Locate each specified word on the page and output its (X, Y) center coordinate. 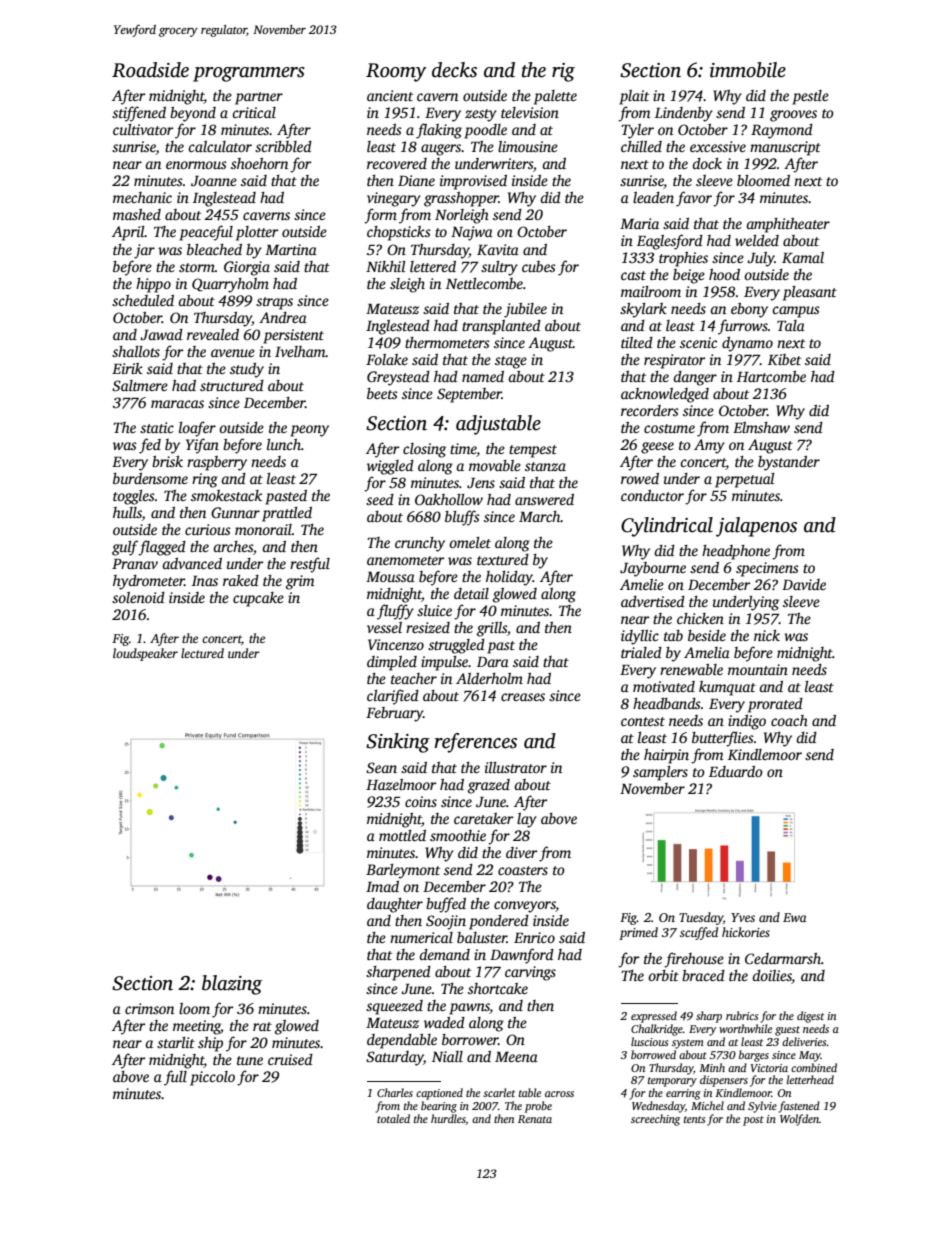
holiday (509, 578)
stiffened (139, 114)
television (530, 112)
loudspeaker (145, 654)
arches (233, 546)
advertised (653, 601)
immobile (748, 70)
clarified (393, 697)
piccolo (212, 1078)
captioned (439, 1094)
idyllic (640, 637)
